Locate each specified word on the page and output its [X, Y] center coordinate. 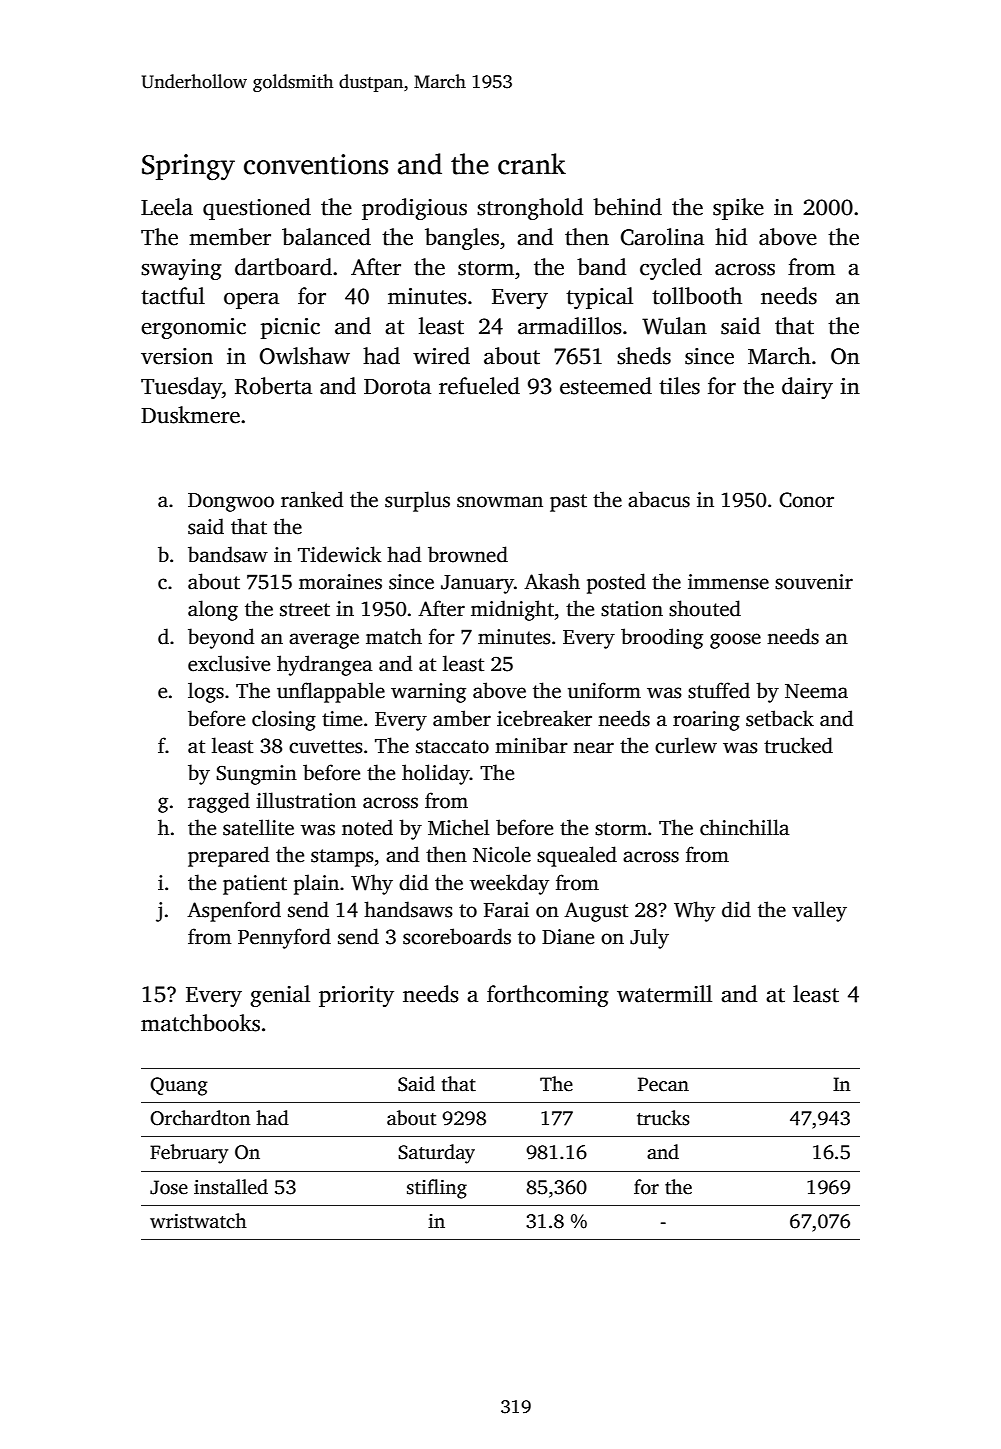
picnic [290, 328]
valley [819, 911]
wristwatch [198, 1221]
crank [532, 164]
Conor [806, 500]
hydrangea [325, 665]
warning [428, 693]
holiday [436, 774]
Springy [188, 167]
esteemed [606, 386]
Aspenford [234, 911]
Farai [506, 910]
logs [206, 692]
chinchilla [745, 827]
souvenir [814, 582]
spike [738, 209]
